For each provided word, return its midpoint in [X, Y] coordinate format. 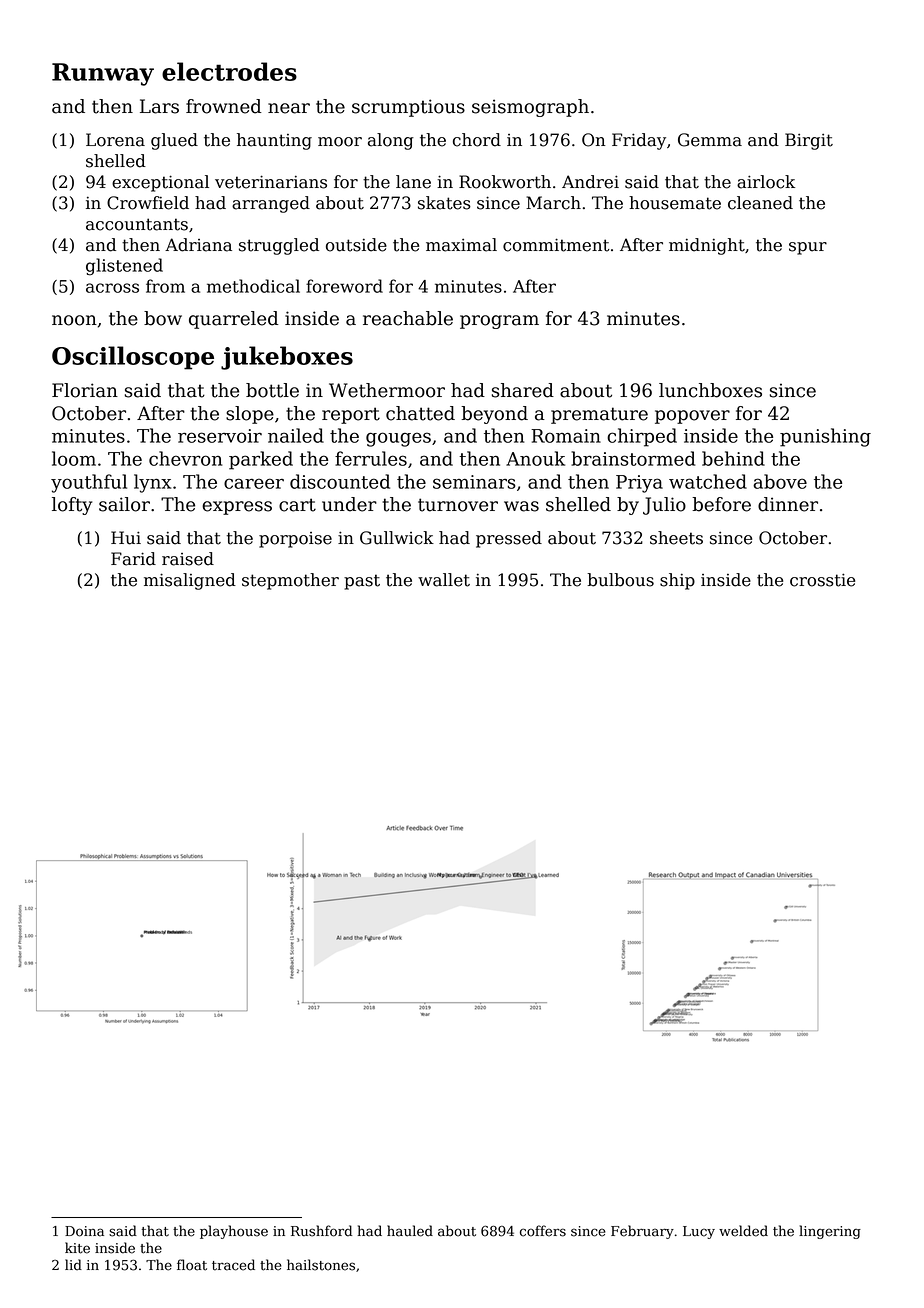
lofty [72, 506]
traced [233, 1265]
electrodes [229, 71]
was [521, 506]
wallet [444, 580]
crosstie [822, 580]
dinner [788, 504]
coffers [543, 1231]
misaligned [190, 581]
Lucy [699, 1232]
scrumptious [408, 108]
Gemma [710, 140]
